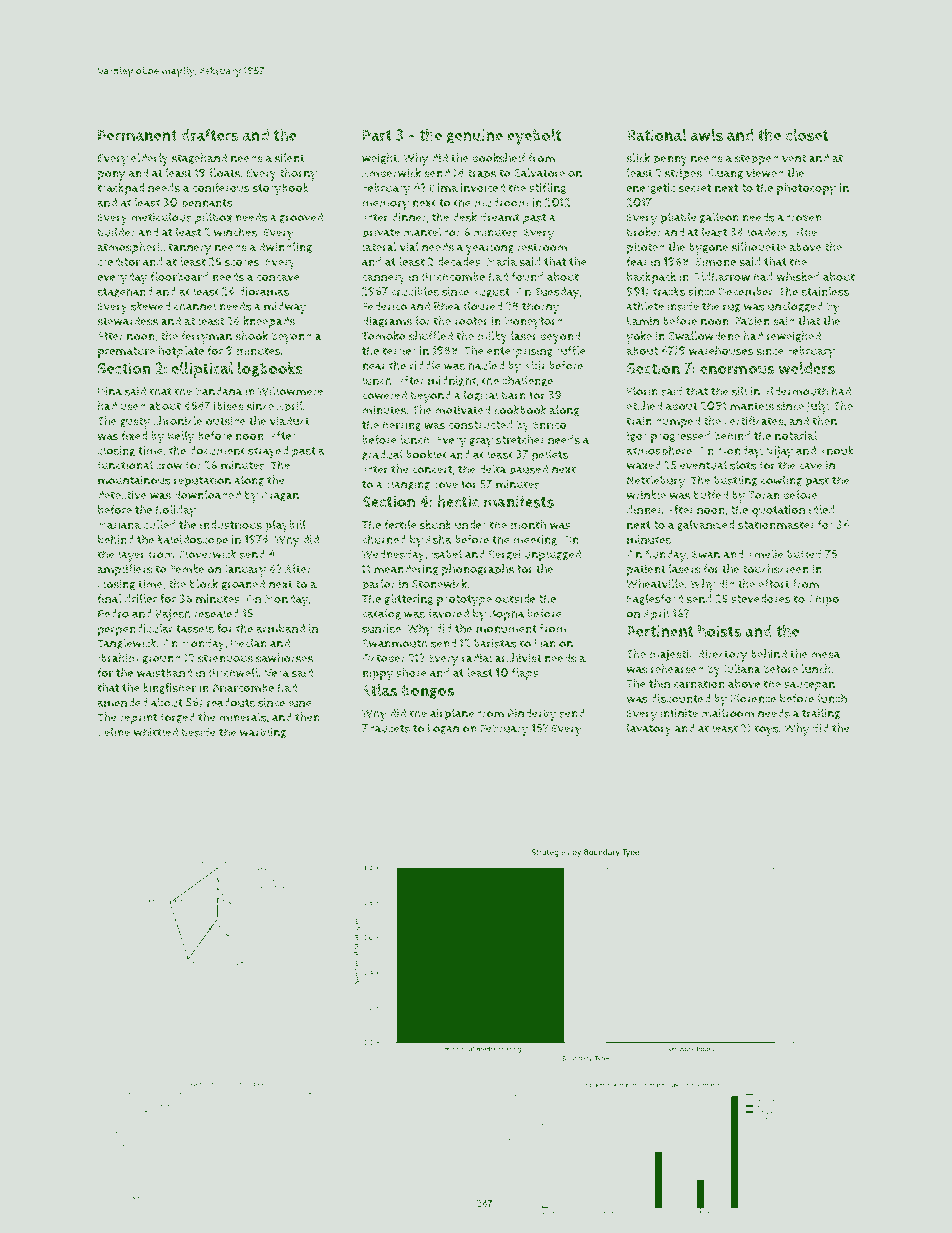 The height and width of the screenshot is (1233, 952). Describe the element at coordinates (806, 189) in the screenshot. I see `photocopy` at that location.
